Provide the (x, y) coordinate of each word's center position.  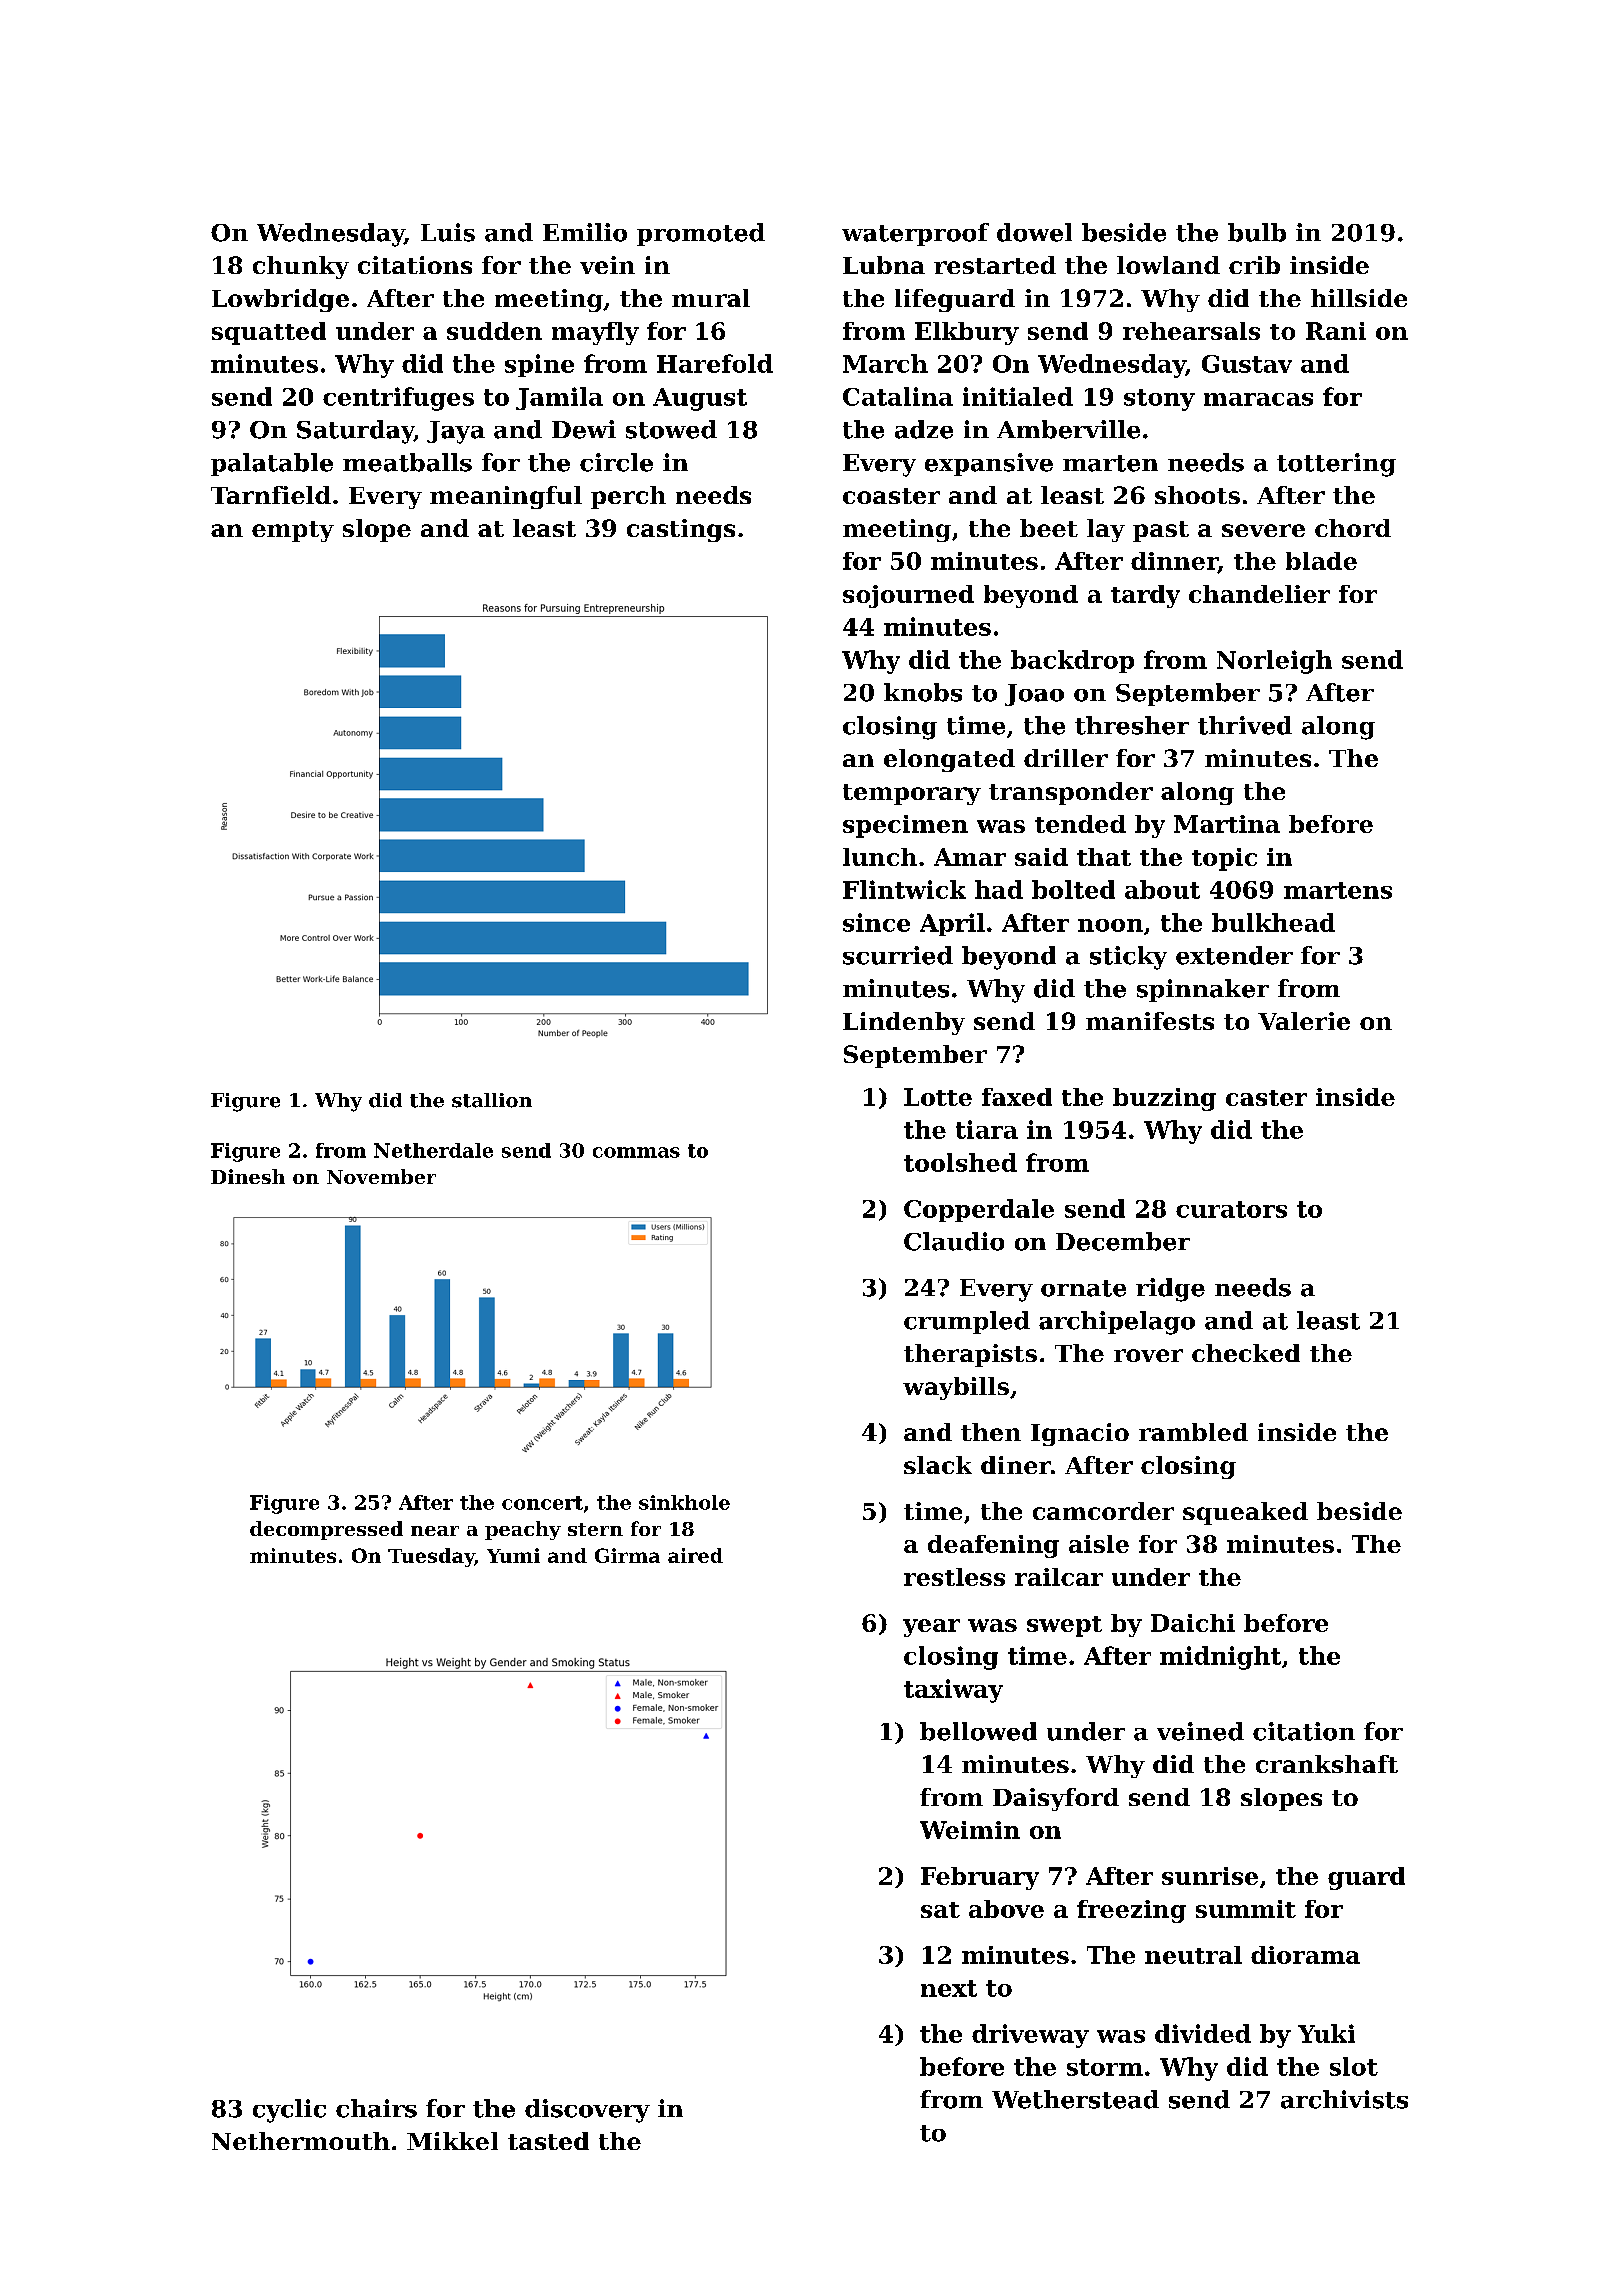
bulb (1257, 232)
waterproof (915, 234)
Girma (627, 1555)
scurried (898, 955)
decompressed (326, 1530)
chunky (301, 267)
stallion (492, 1100)
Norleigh (1274, 662)
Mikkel (452, 2141)
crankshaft (1327, 1764)
